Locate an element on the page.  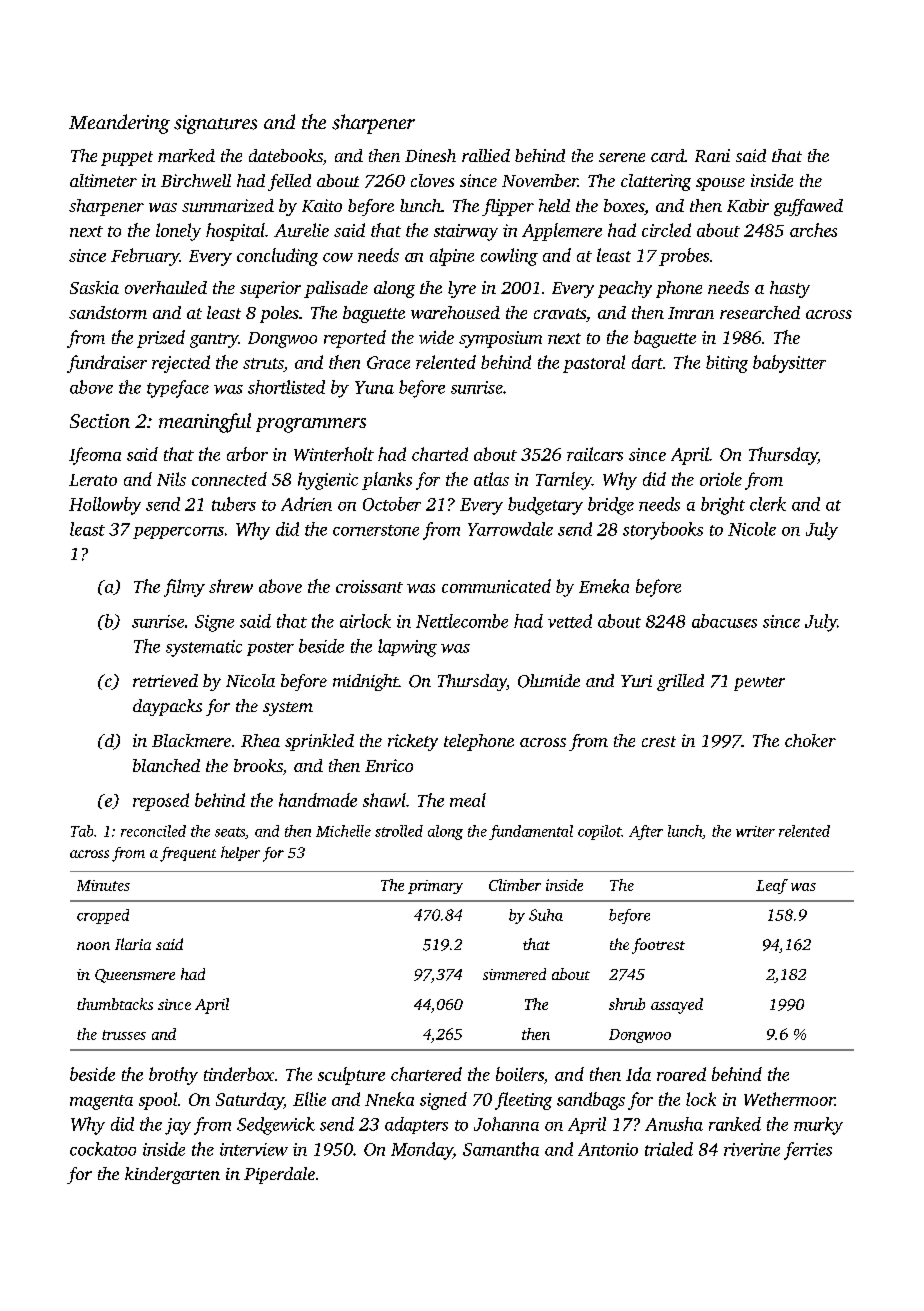
Hollowby is located at coordinates (105, 506).
